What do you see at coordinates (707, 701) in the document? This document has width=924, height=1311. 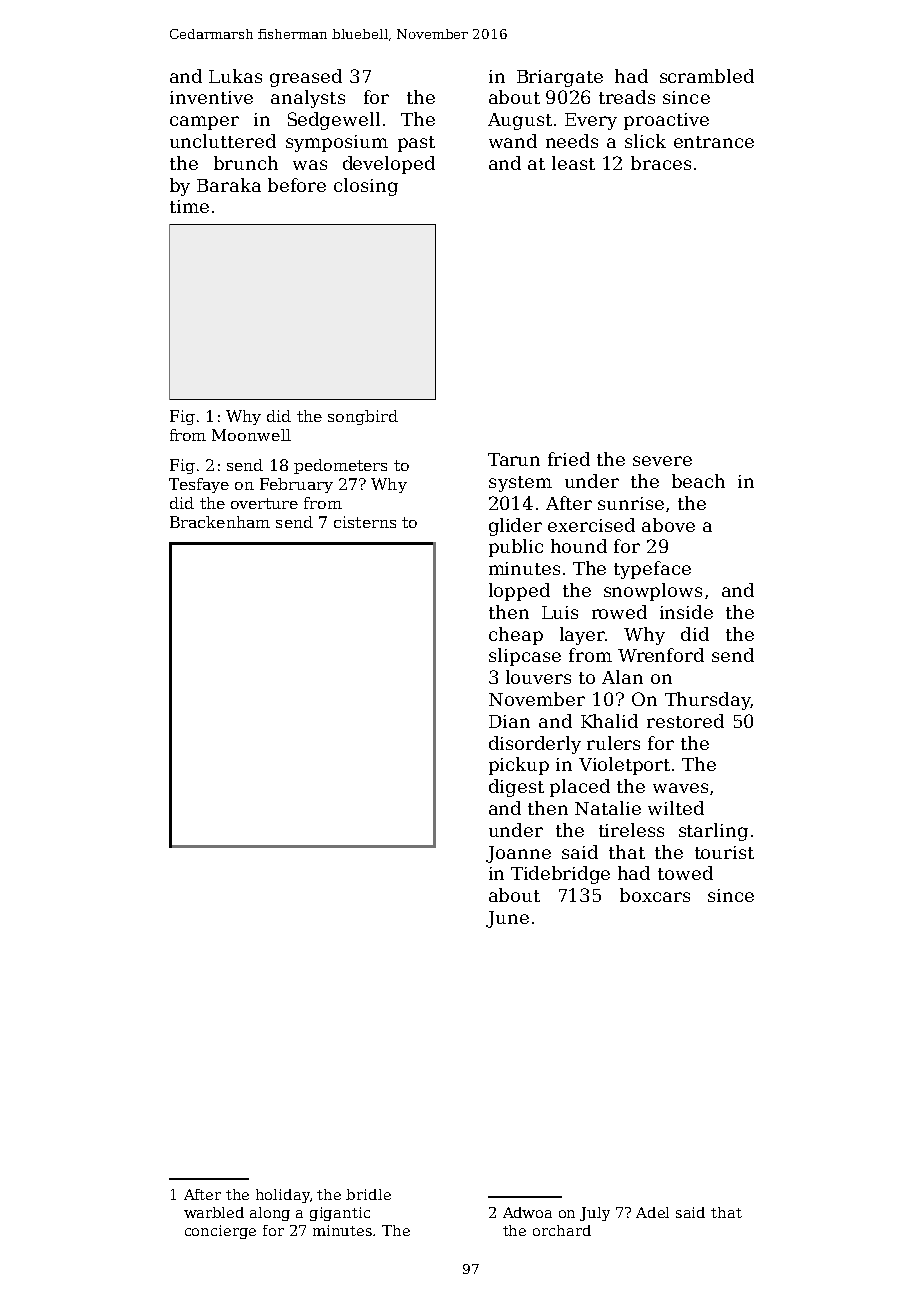 I see `Thursday` at bounding box center [707, 701].
